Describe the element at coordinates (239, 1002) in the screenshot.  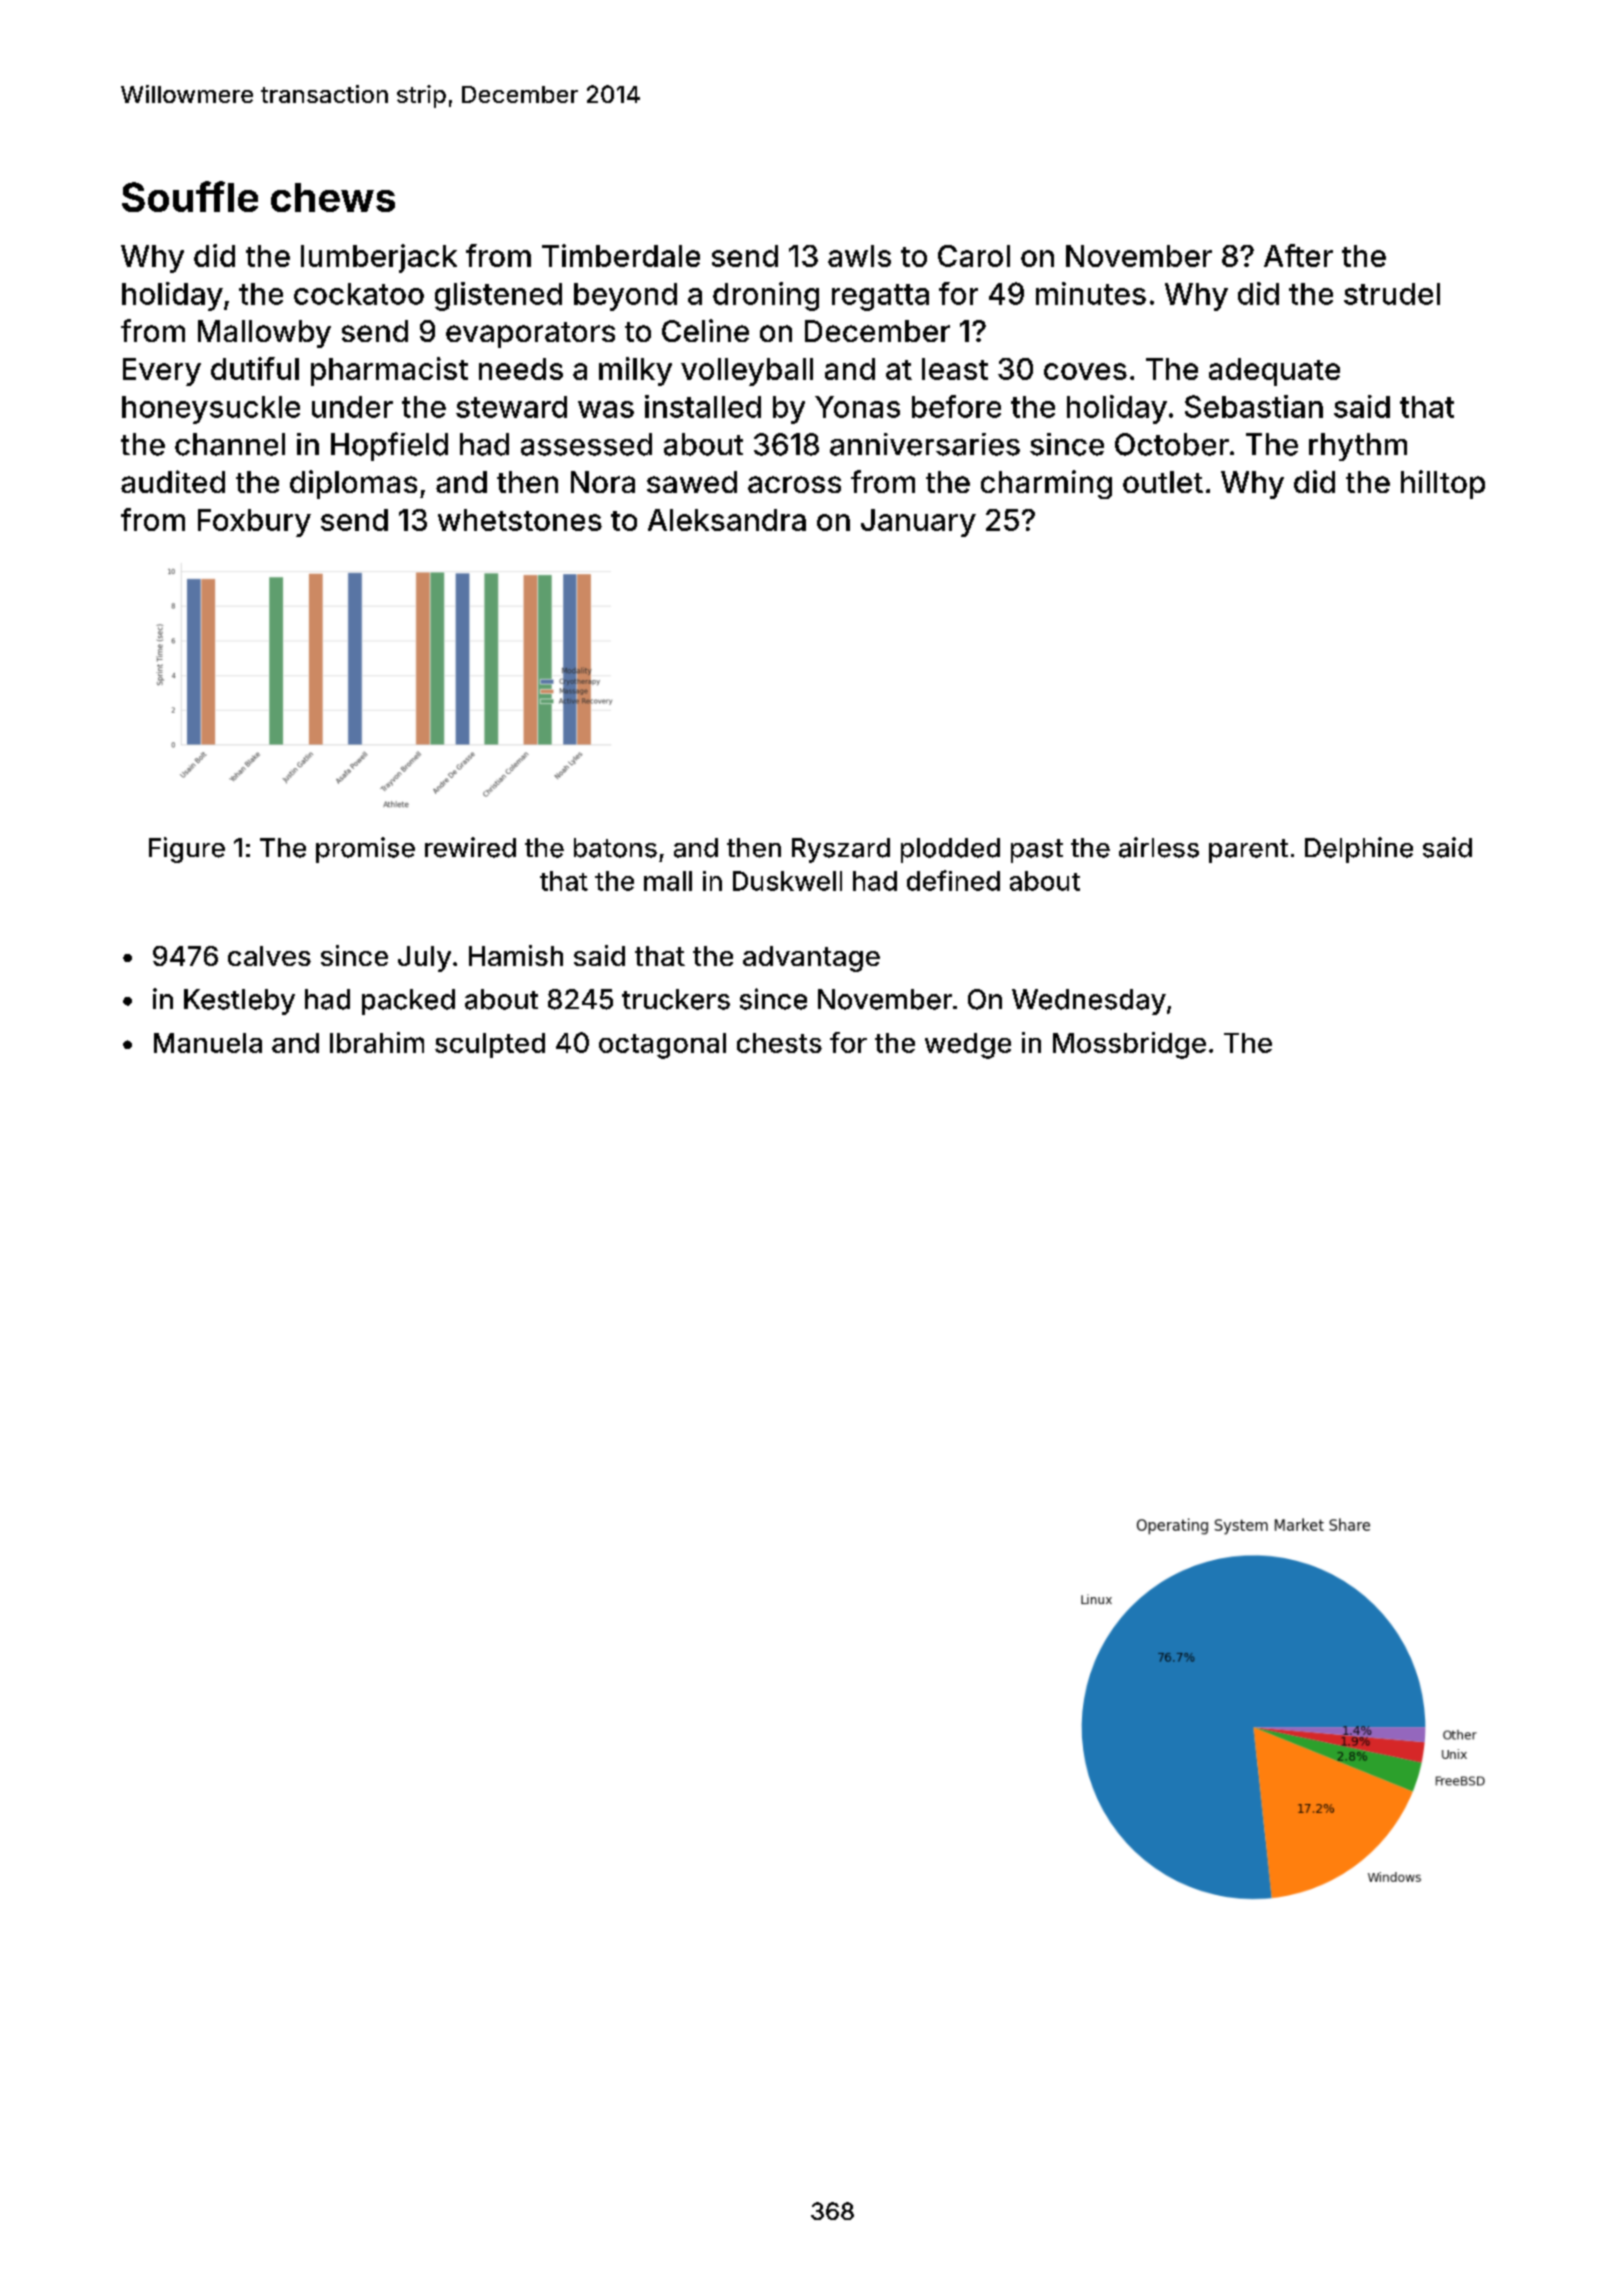
I see `Kestleby` at that location.
